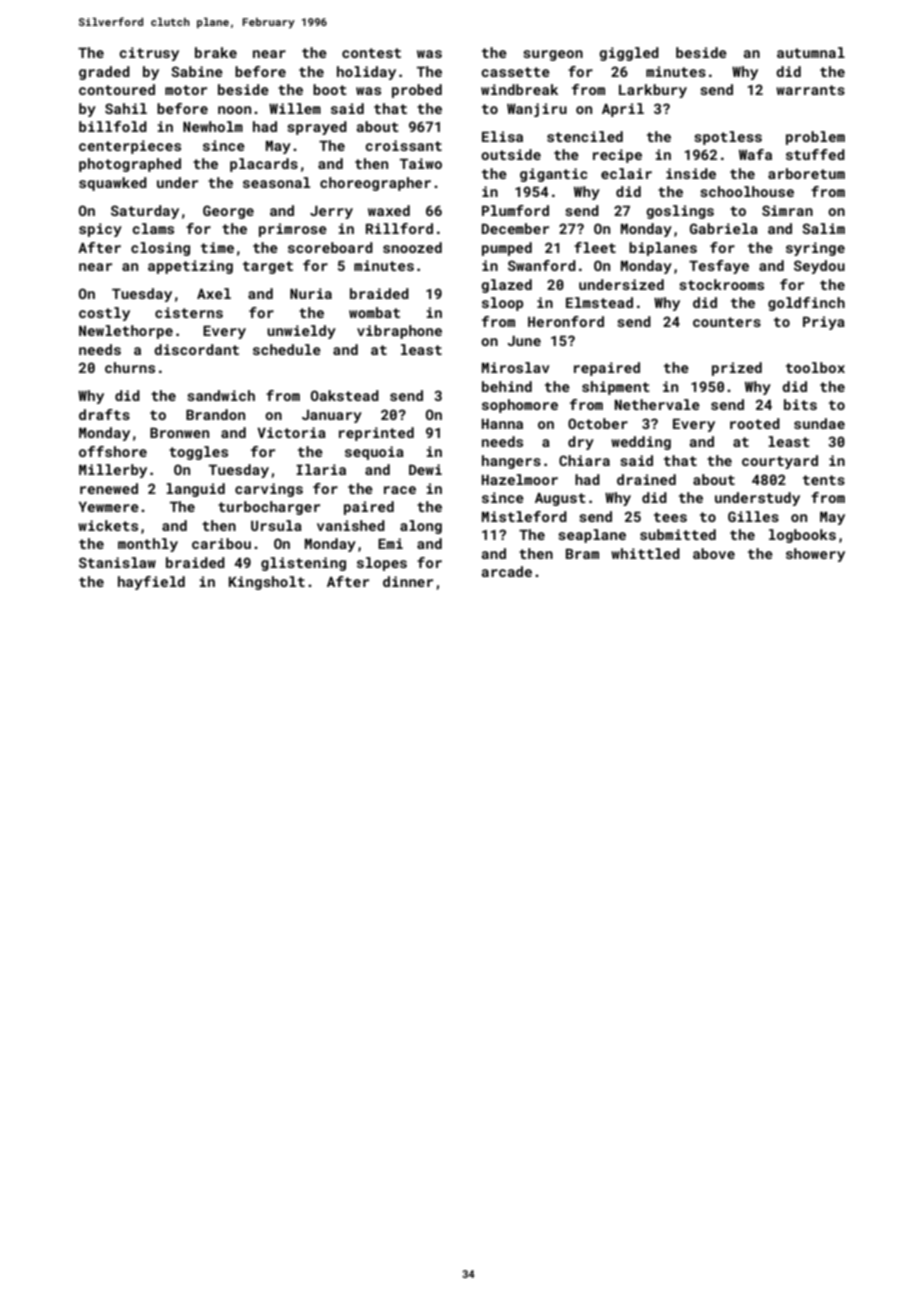 This page has width=924, height=1308. What do you see at coordinates (269, 508) in the page?
I see `turbocharger` at bounding box center [269, 508].
